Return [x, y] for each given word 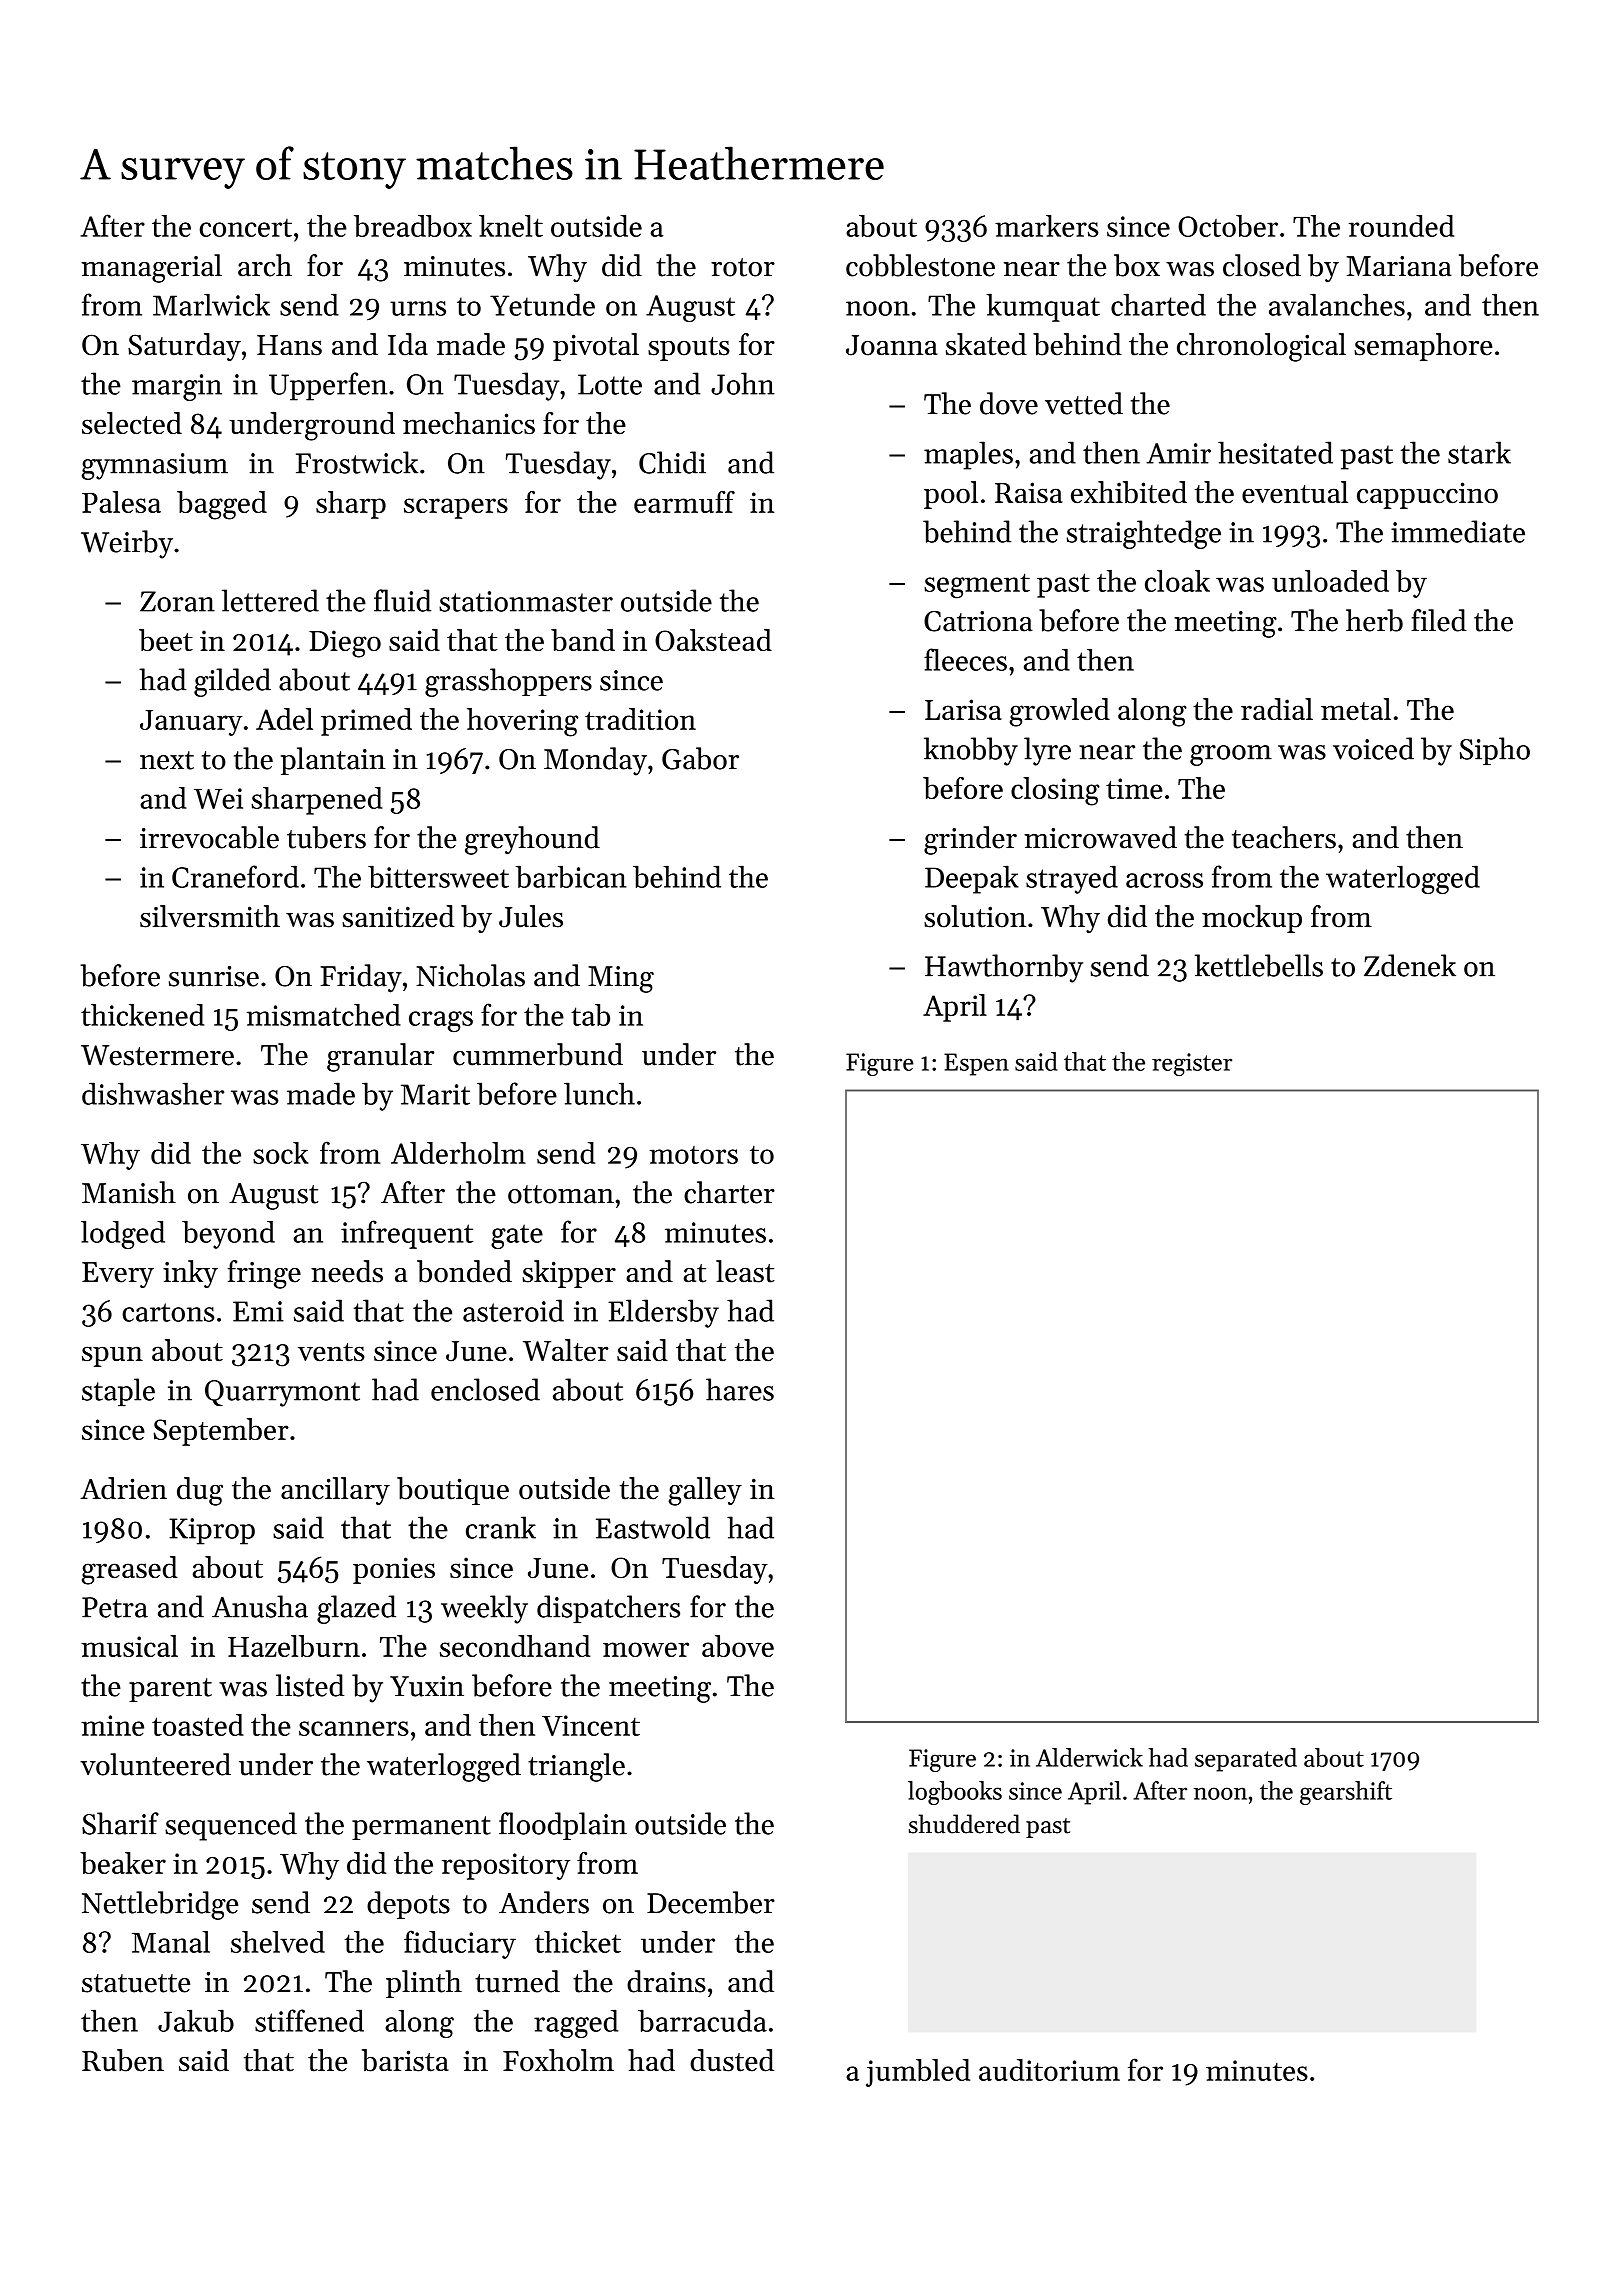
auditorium [1049, 2070]
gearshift [1346, 1793]
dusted [732, 2060]
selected [132, 423]
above [738, 1646]
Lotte [610, 384]
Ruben [123, 2060]
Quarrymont [282, 1393]
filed [1439, 620]
